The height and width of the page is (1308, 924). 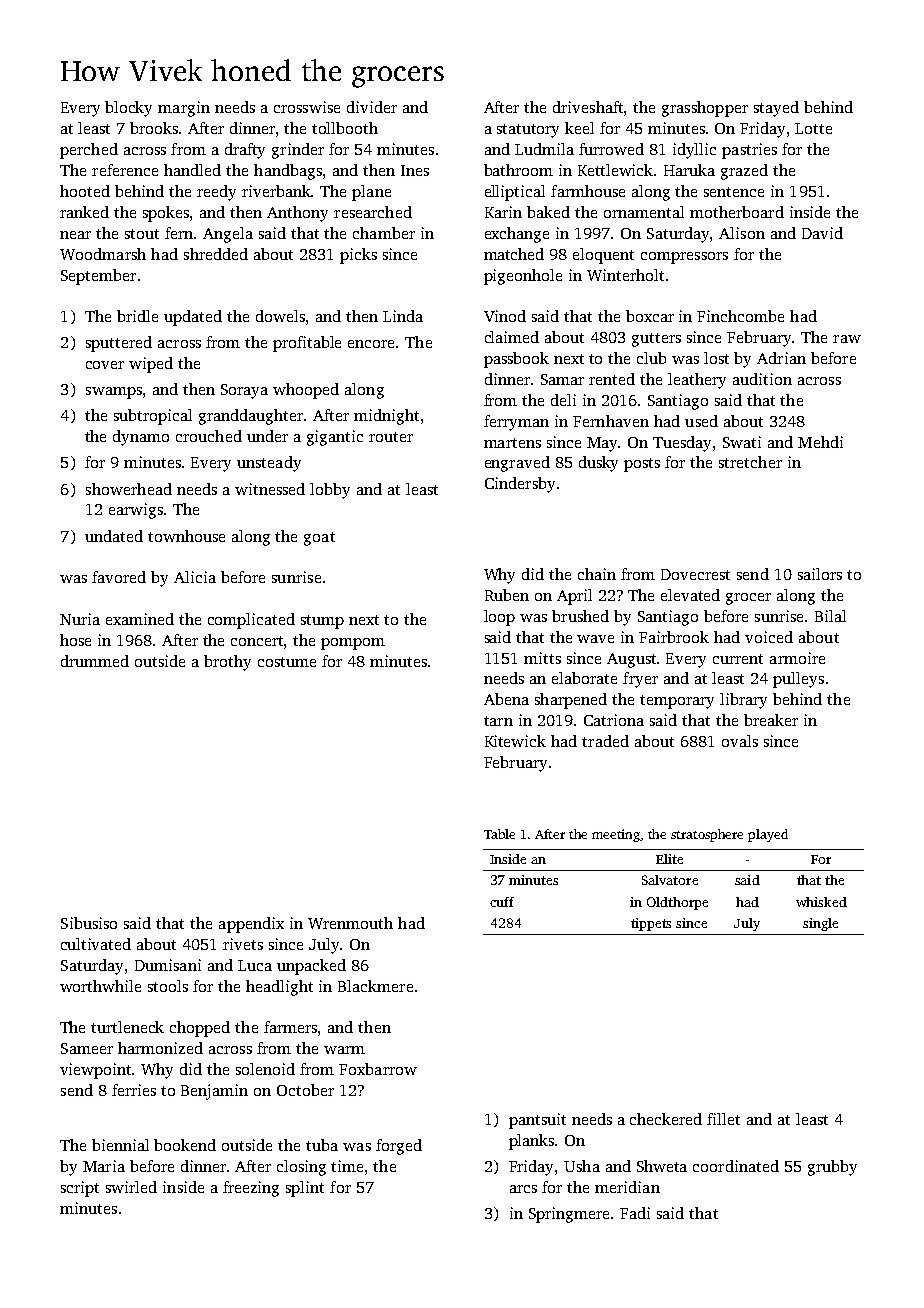 I want to click on script, so click(x=80, y=1189).
